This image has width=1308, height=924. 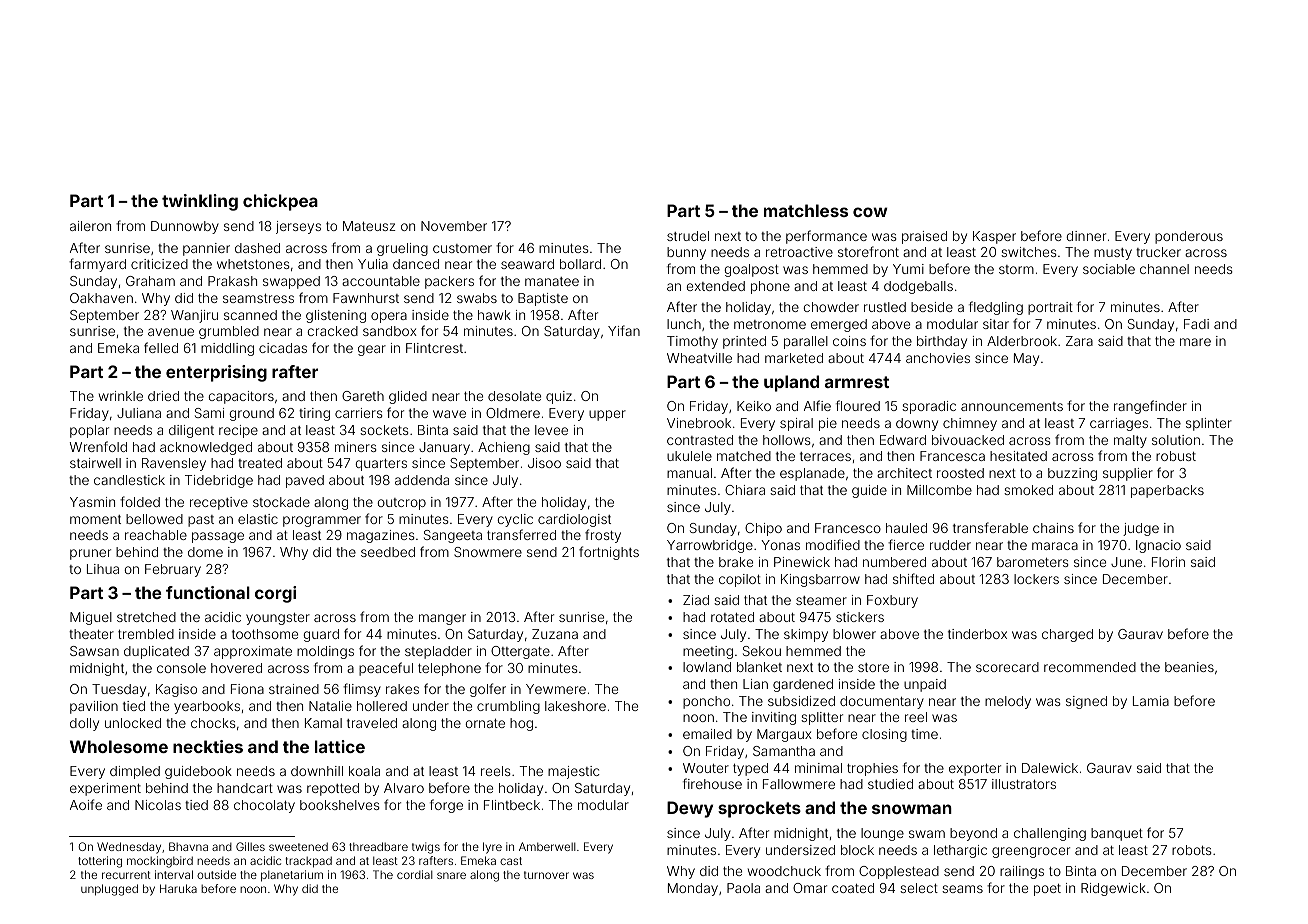 I want to click on hesitated, so click(x=1018, y=456).
